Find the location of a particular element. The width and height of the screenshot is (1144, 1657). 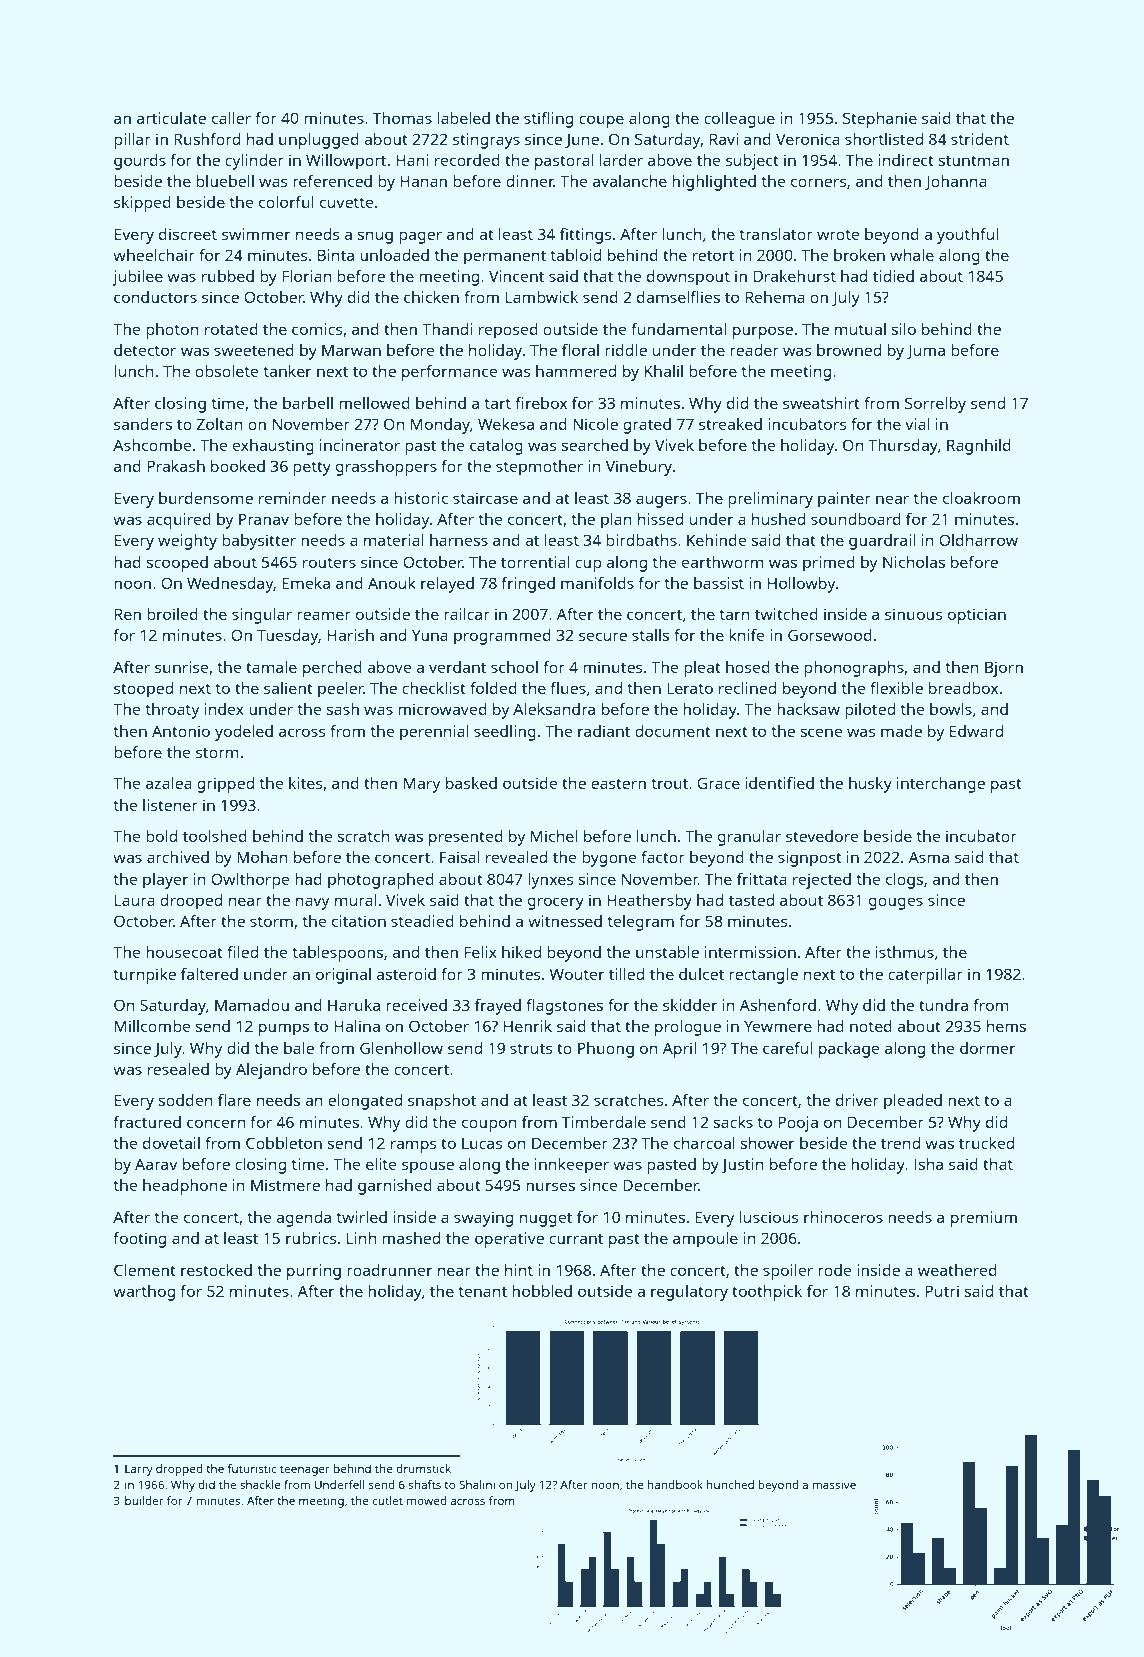

prologue is located at coordinates (688, 1028).
